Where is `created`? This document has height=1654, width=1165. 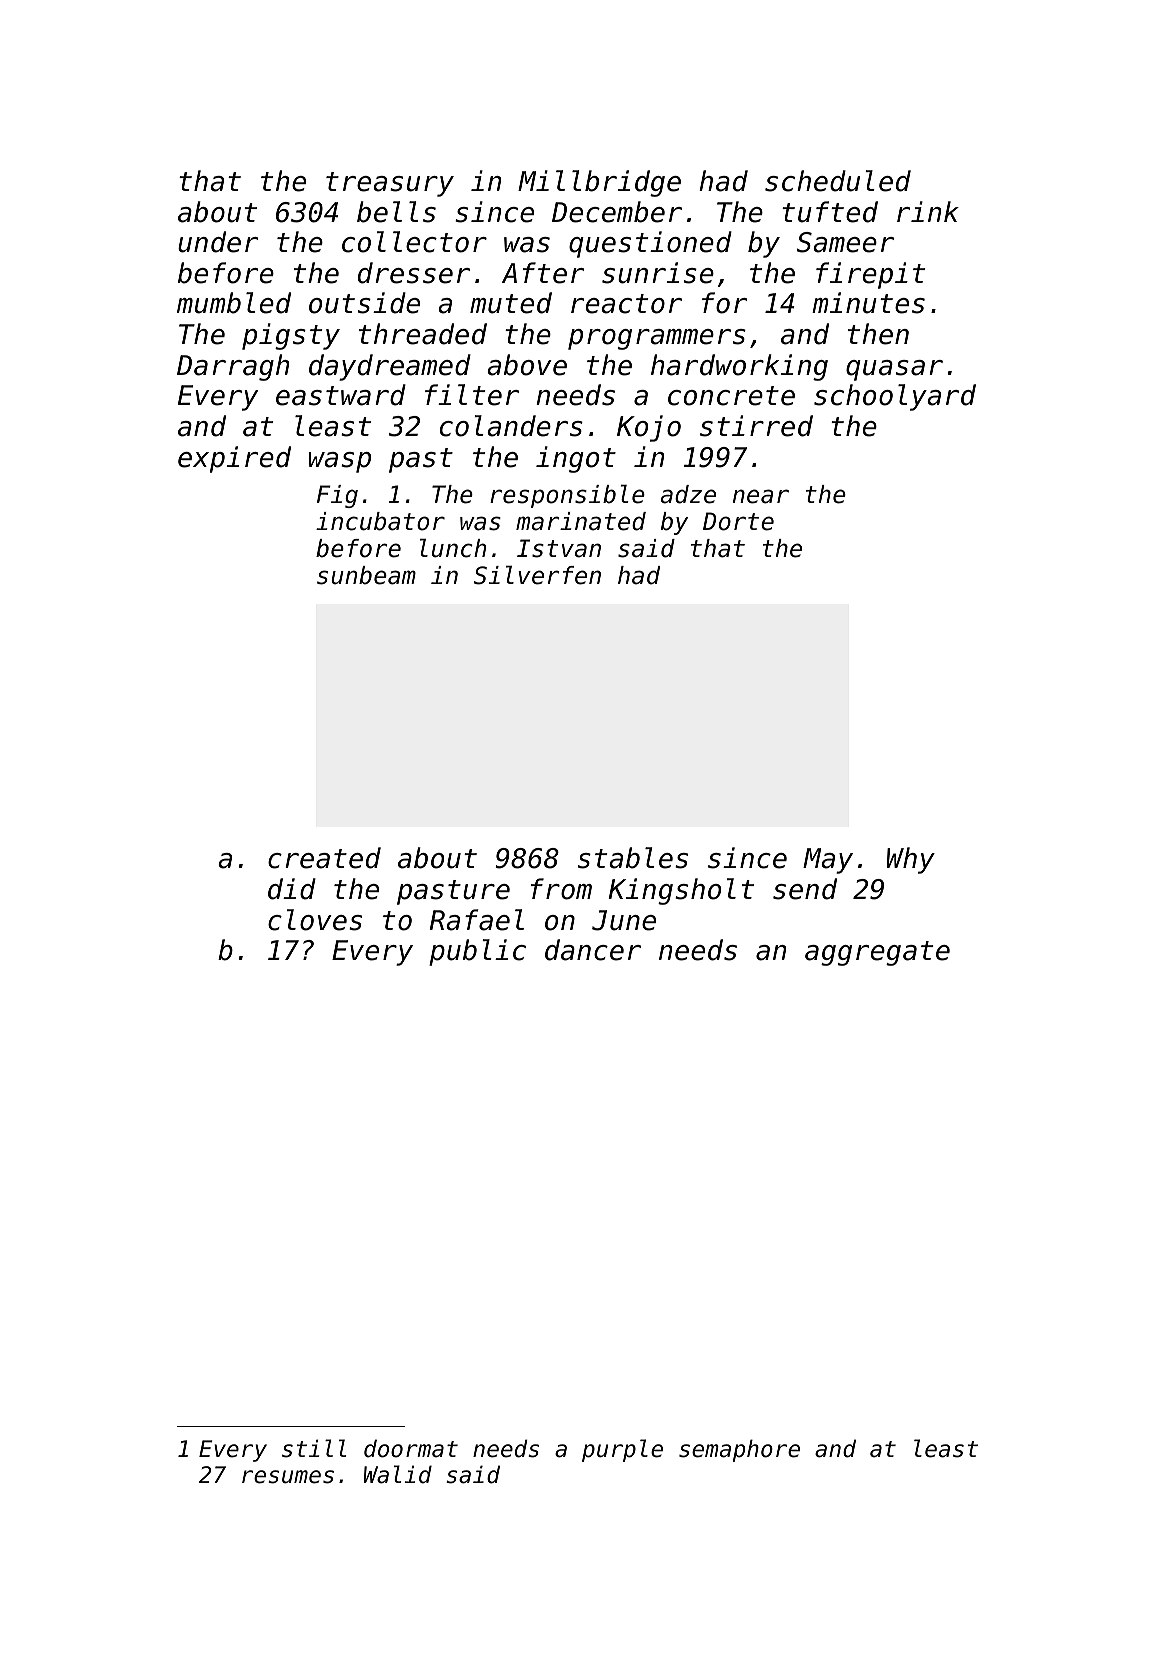
created is located at coordinates (324, 858).
